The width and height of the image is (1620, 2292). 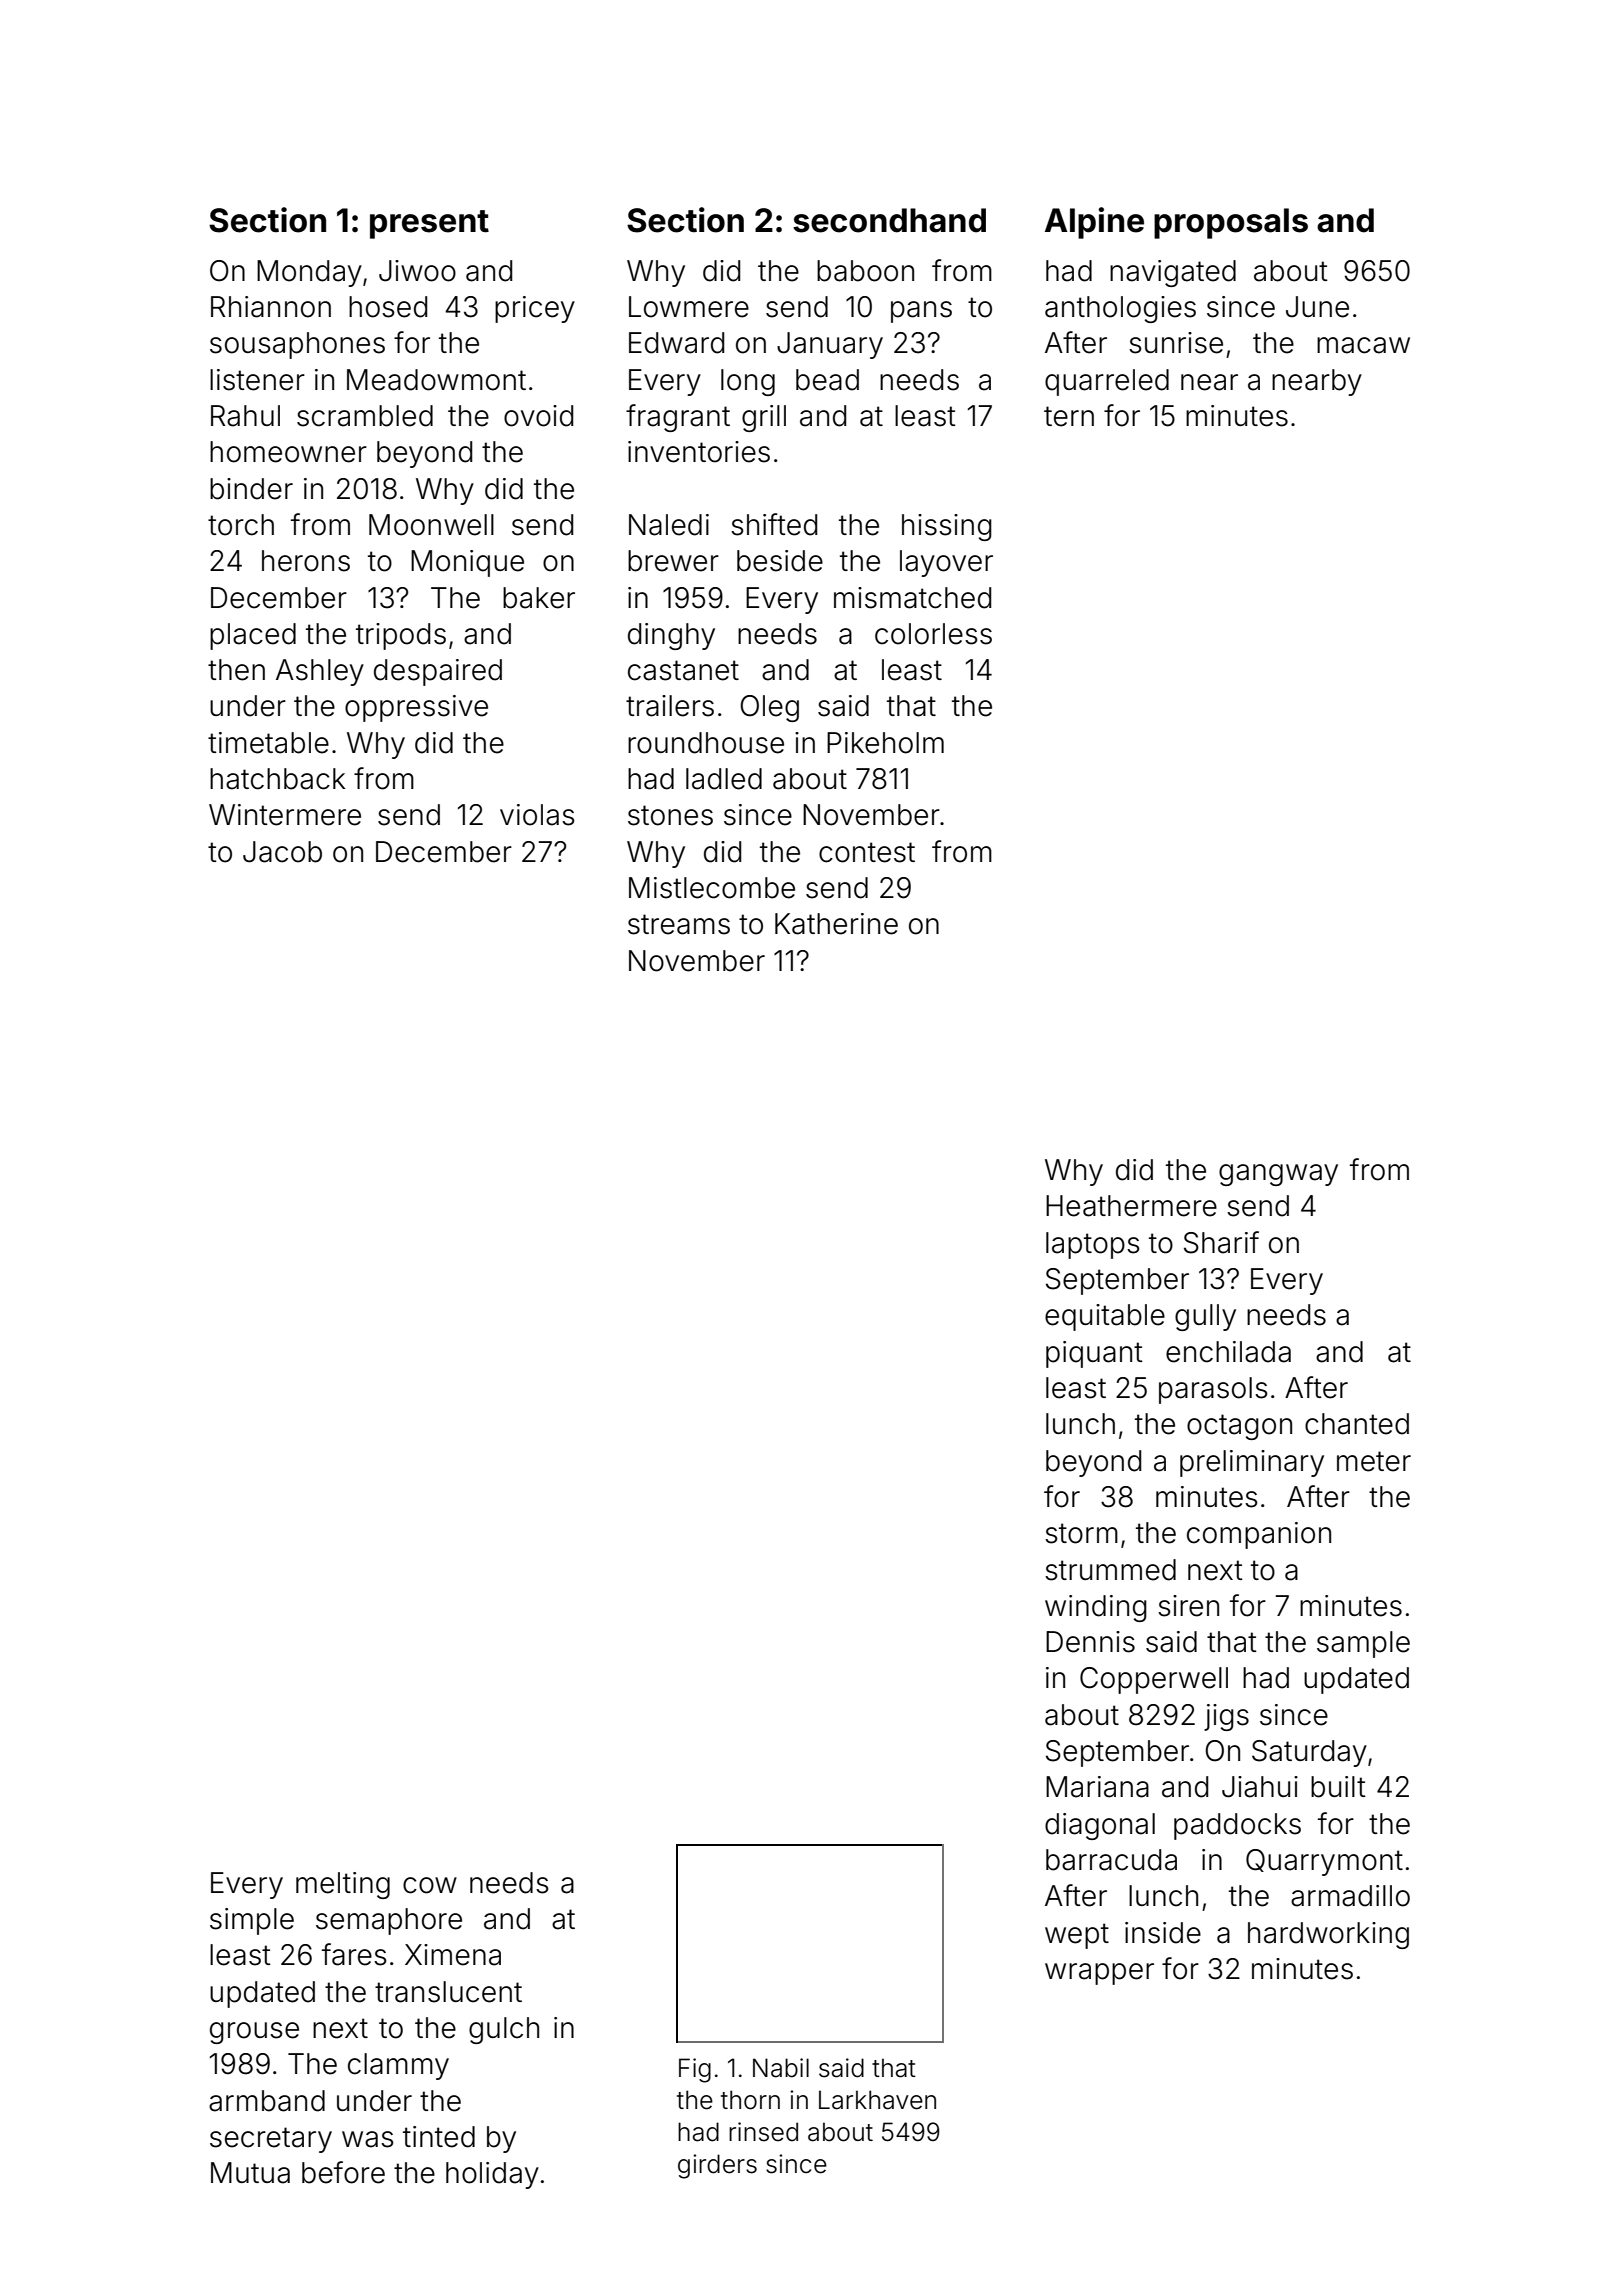 What do you see at coordinates (343, 2172) in the image?
I see `before` at bounding box center [343, 2172].
